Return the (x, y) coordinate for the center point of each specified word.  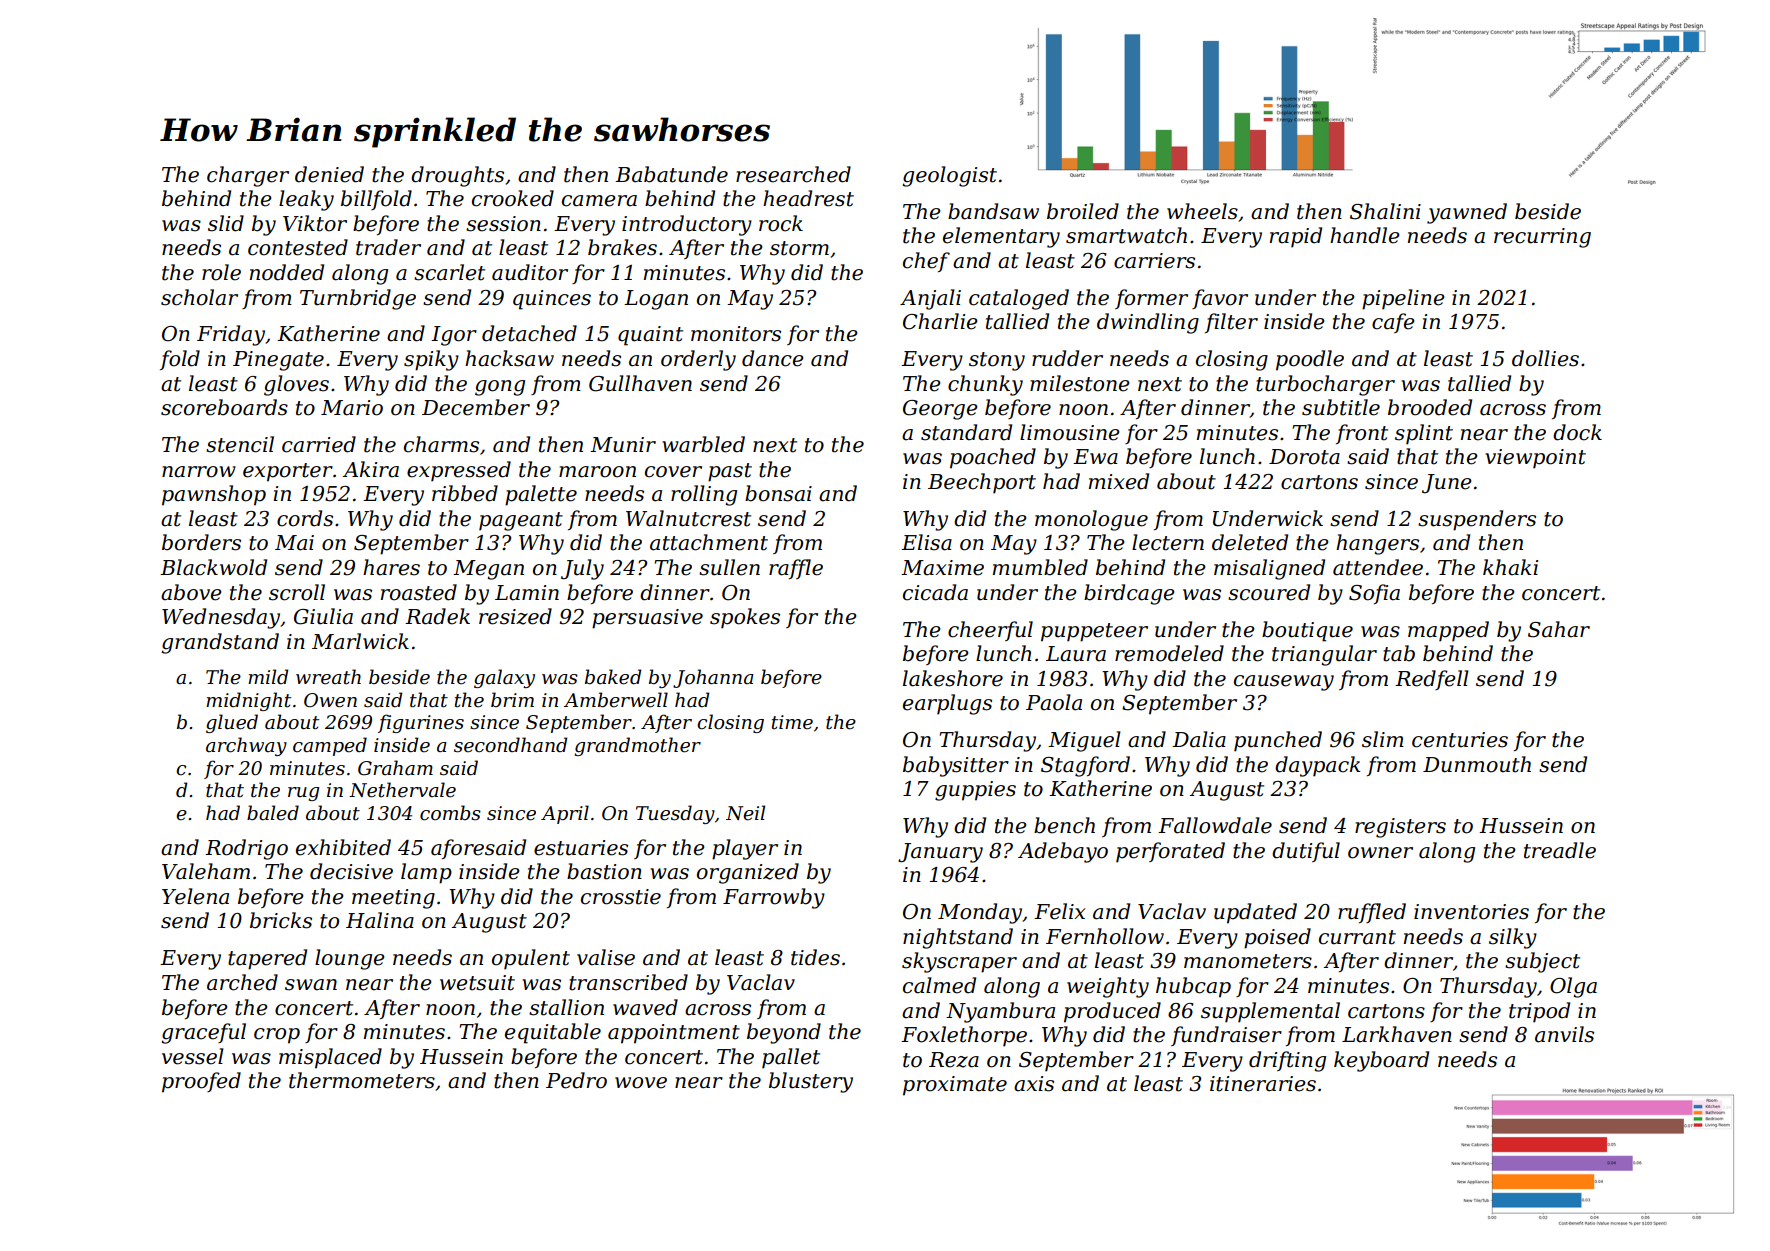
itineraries (1263, 1084)
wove (641, 1083)
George (940, 410)
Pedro (576, 1080)
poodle (1310, 360)
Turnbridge (358, 299)
